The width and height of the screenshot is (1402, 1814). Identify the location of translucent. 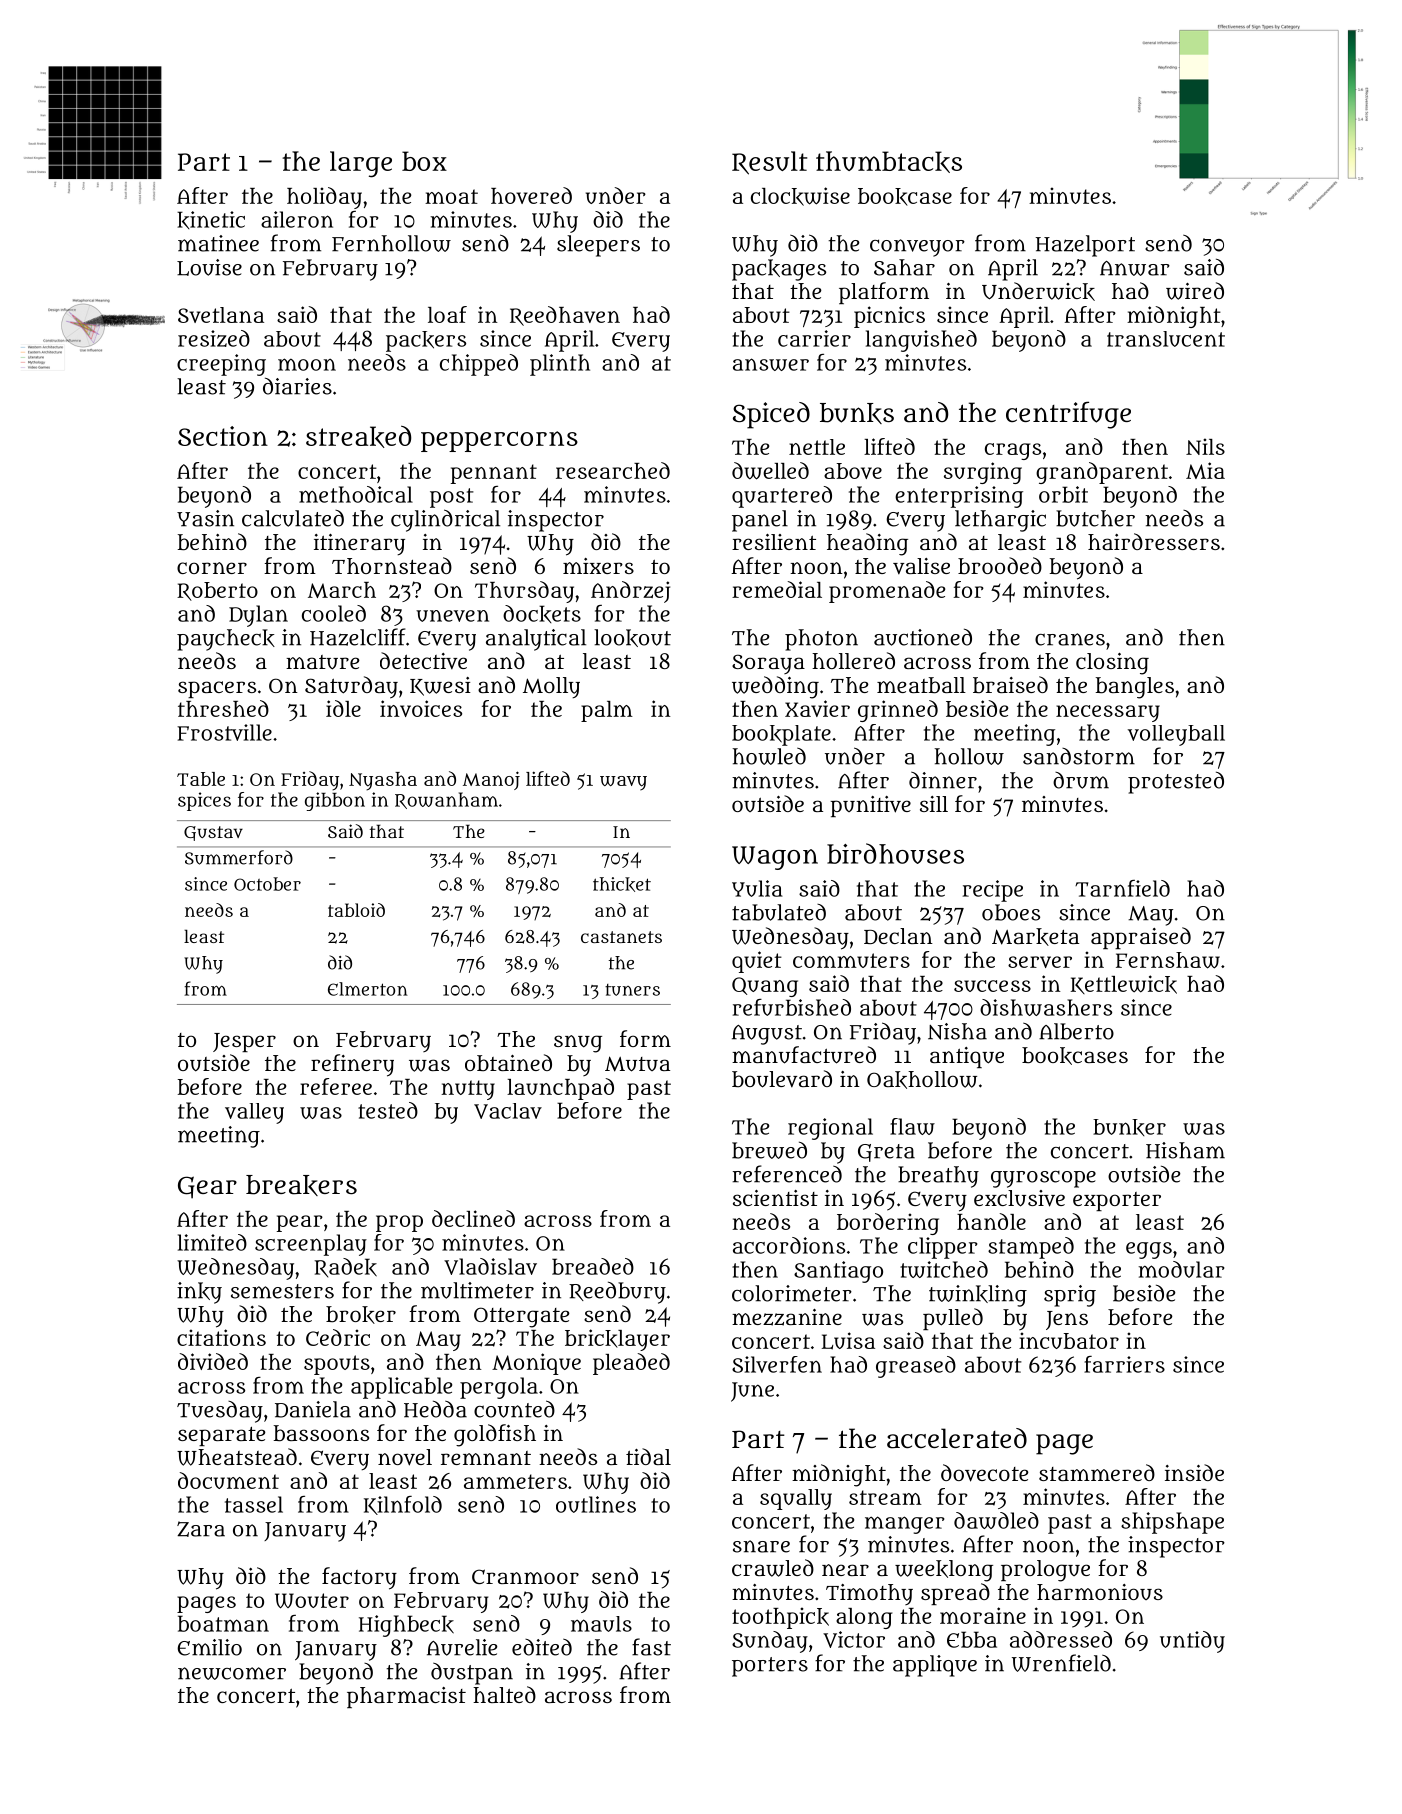
(1166, 339).
